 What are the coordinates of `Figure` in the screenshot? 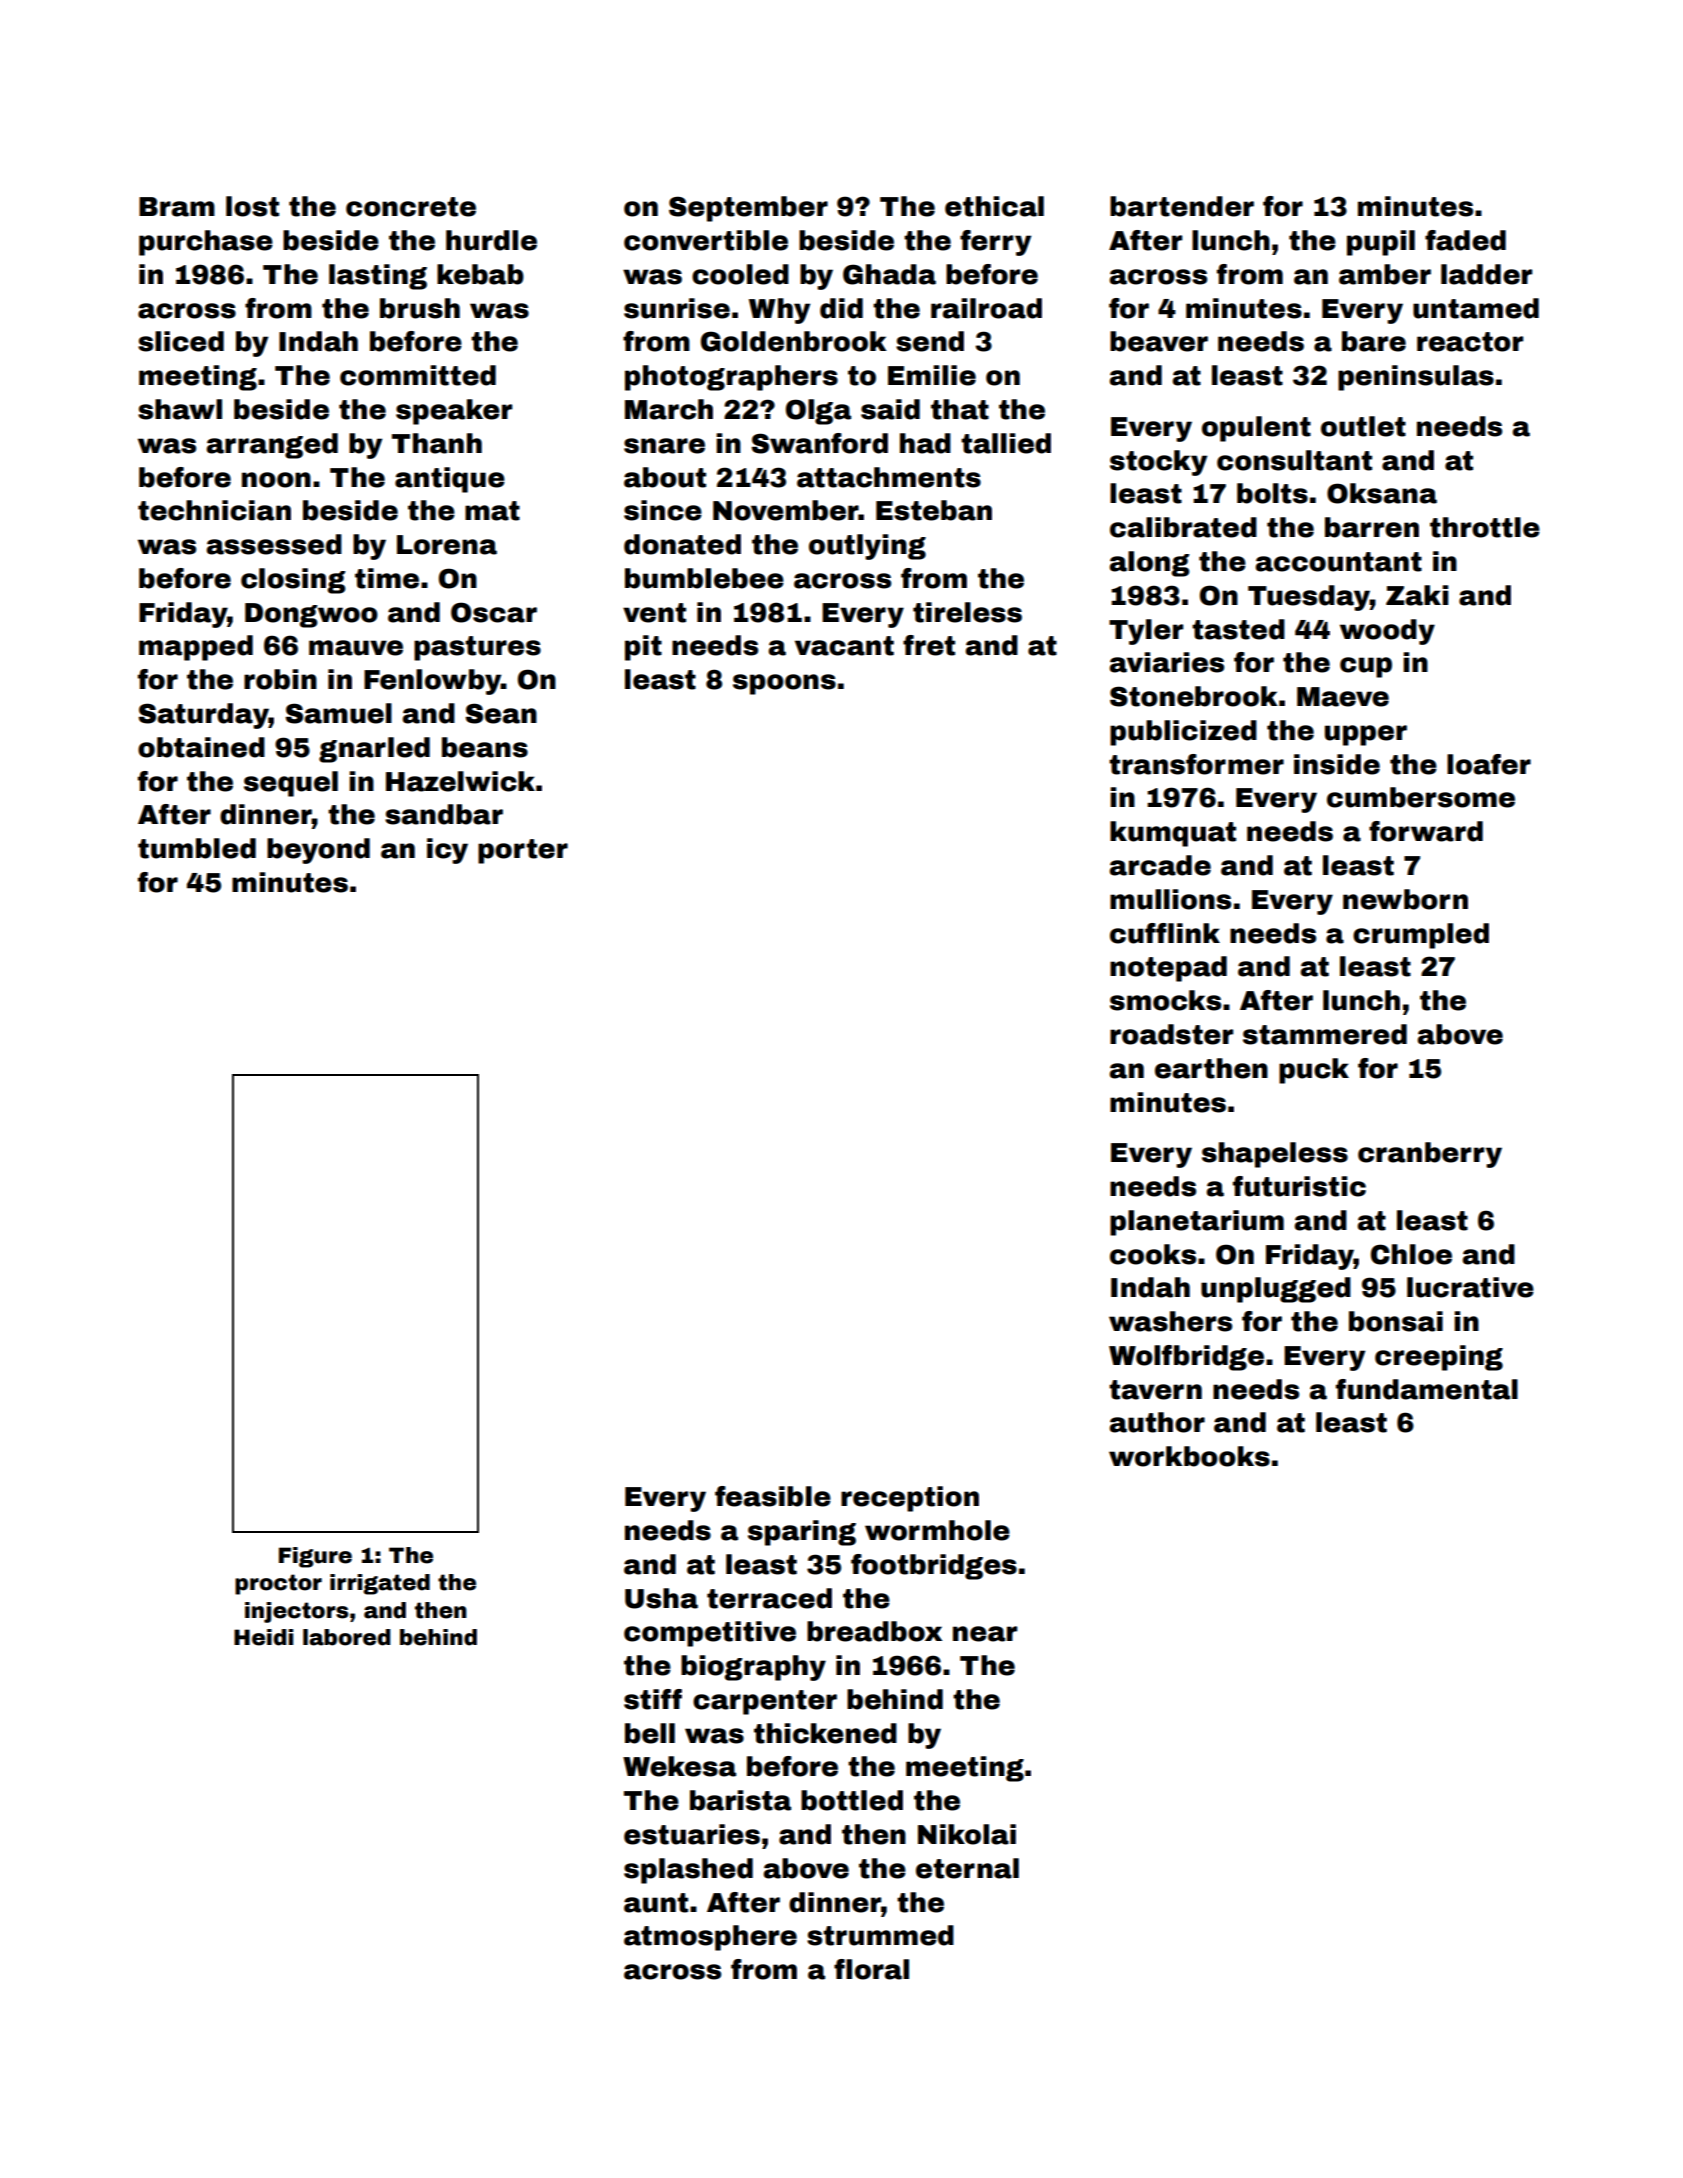 It's located at (315, 1557).
